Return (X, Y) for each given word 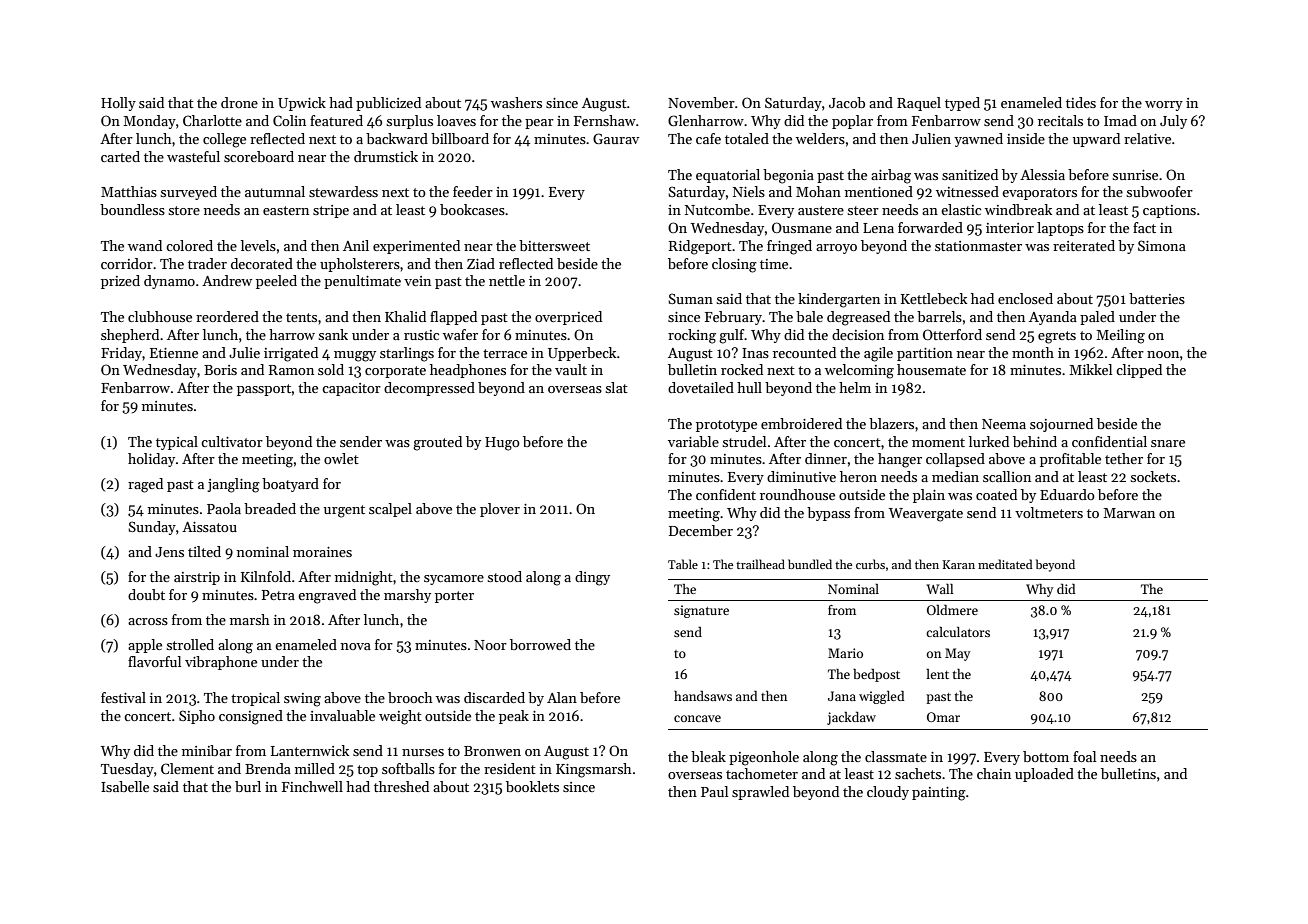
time (774, 264)
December (701, 530)
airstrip (197, 578)
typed (962, 104)
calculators (958, 632)
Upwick (302, 104)
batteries (1157, 298)
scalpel (390, 510)
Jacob (847, 102)
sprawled (760, 793)
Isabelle (125, 786)
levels (258, 245)
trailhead (760, 564)
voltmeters (1049, 512)
